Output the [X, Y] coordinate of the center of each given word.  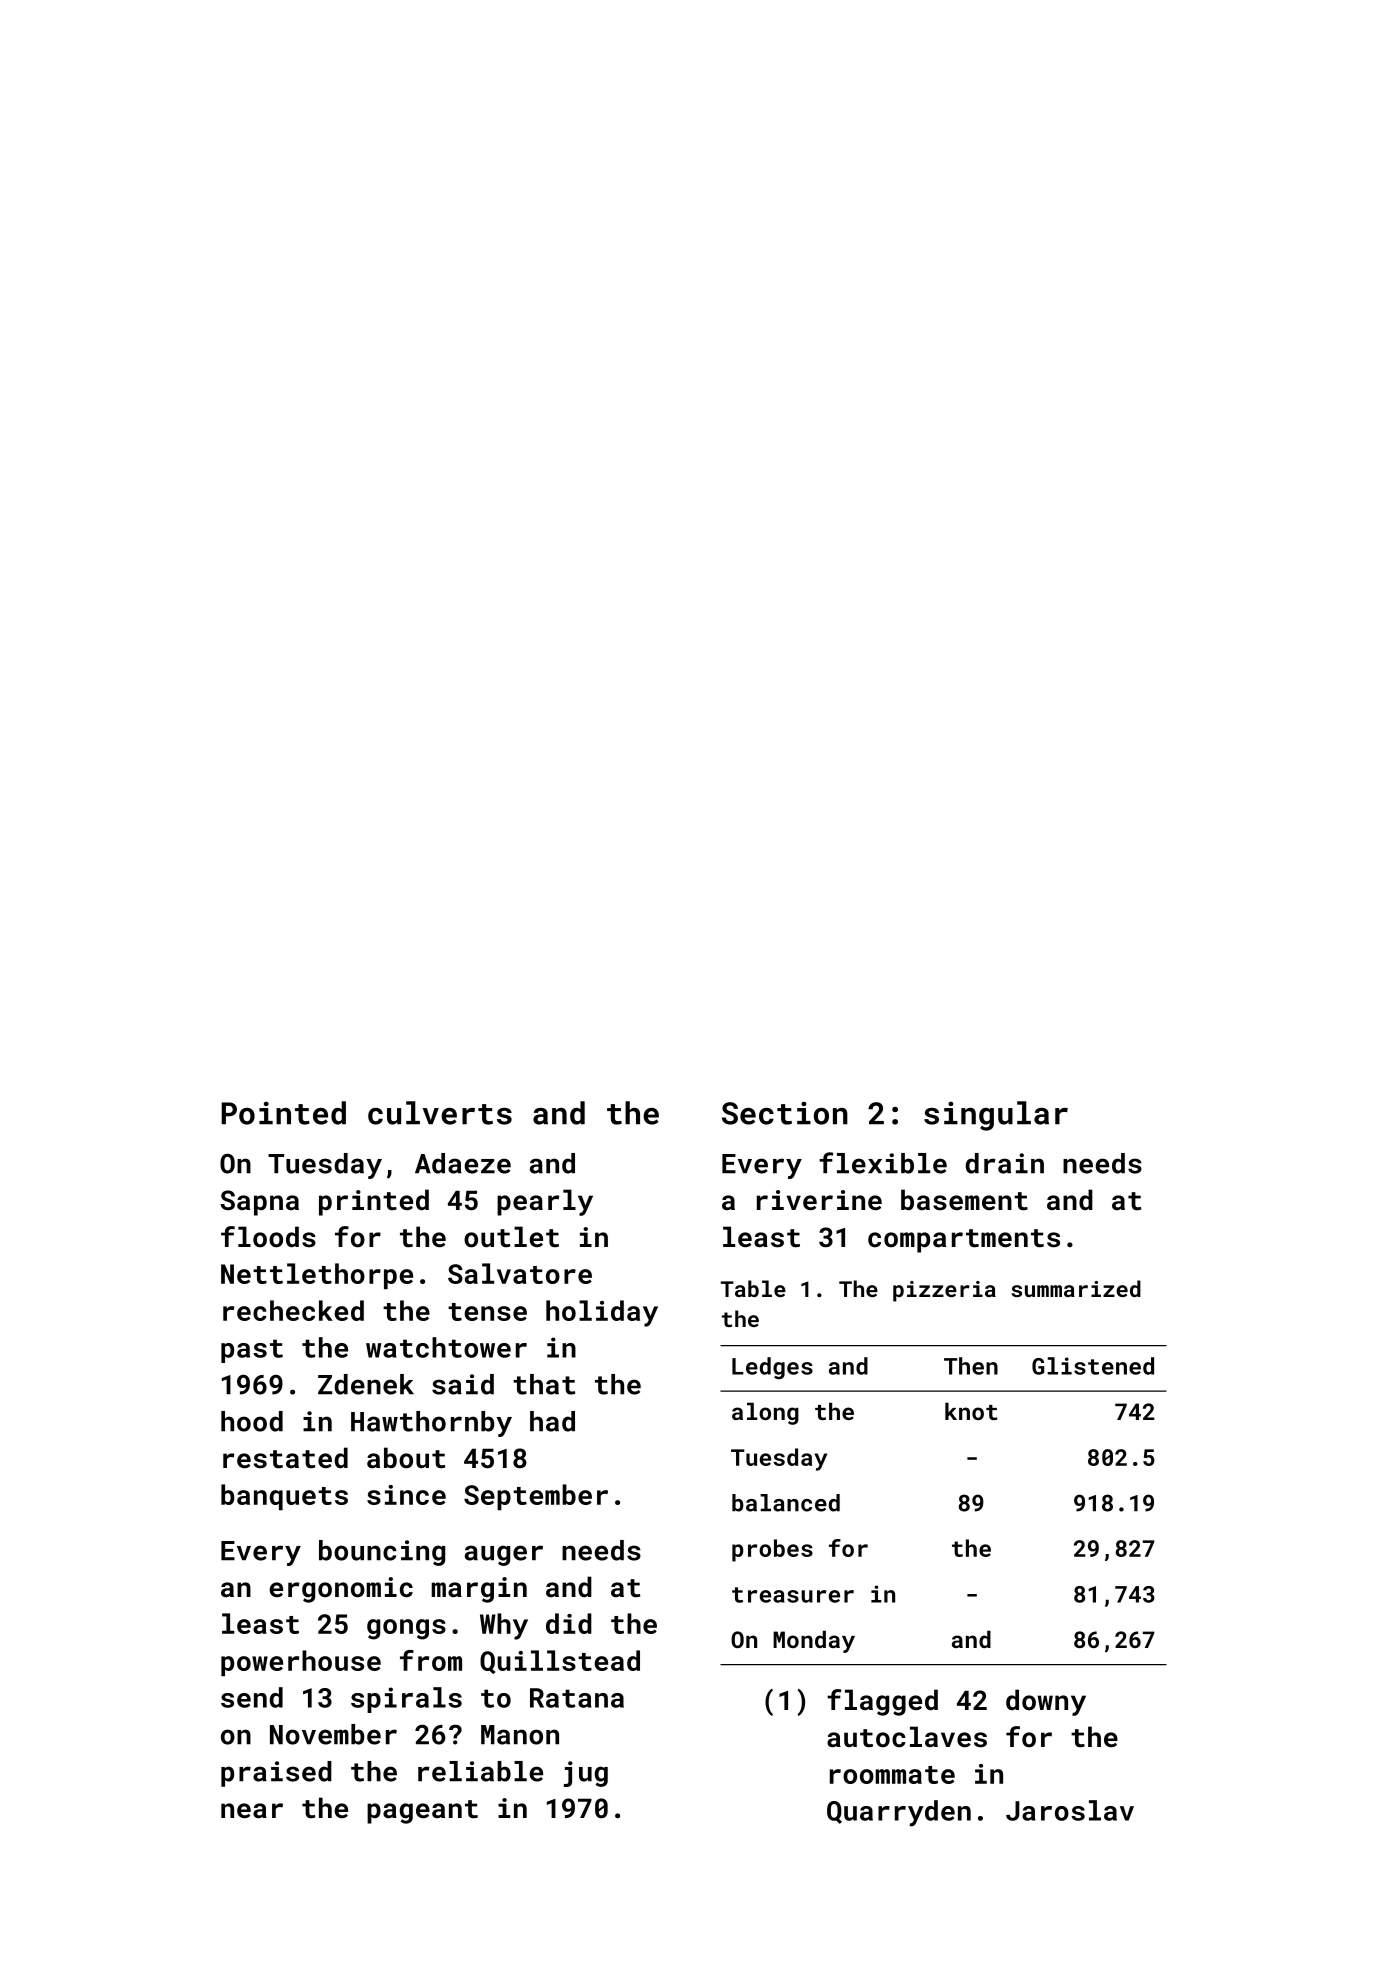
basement [964, 1200]
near [252, 1811]
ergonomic [341, 1590]
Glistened [1093, 1366]
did [569, 1623]
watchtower [446, 1347]
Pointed [283, 1113]
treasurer [793, 1595]
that [544, 1384]
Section [785, 1113]
